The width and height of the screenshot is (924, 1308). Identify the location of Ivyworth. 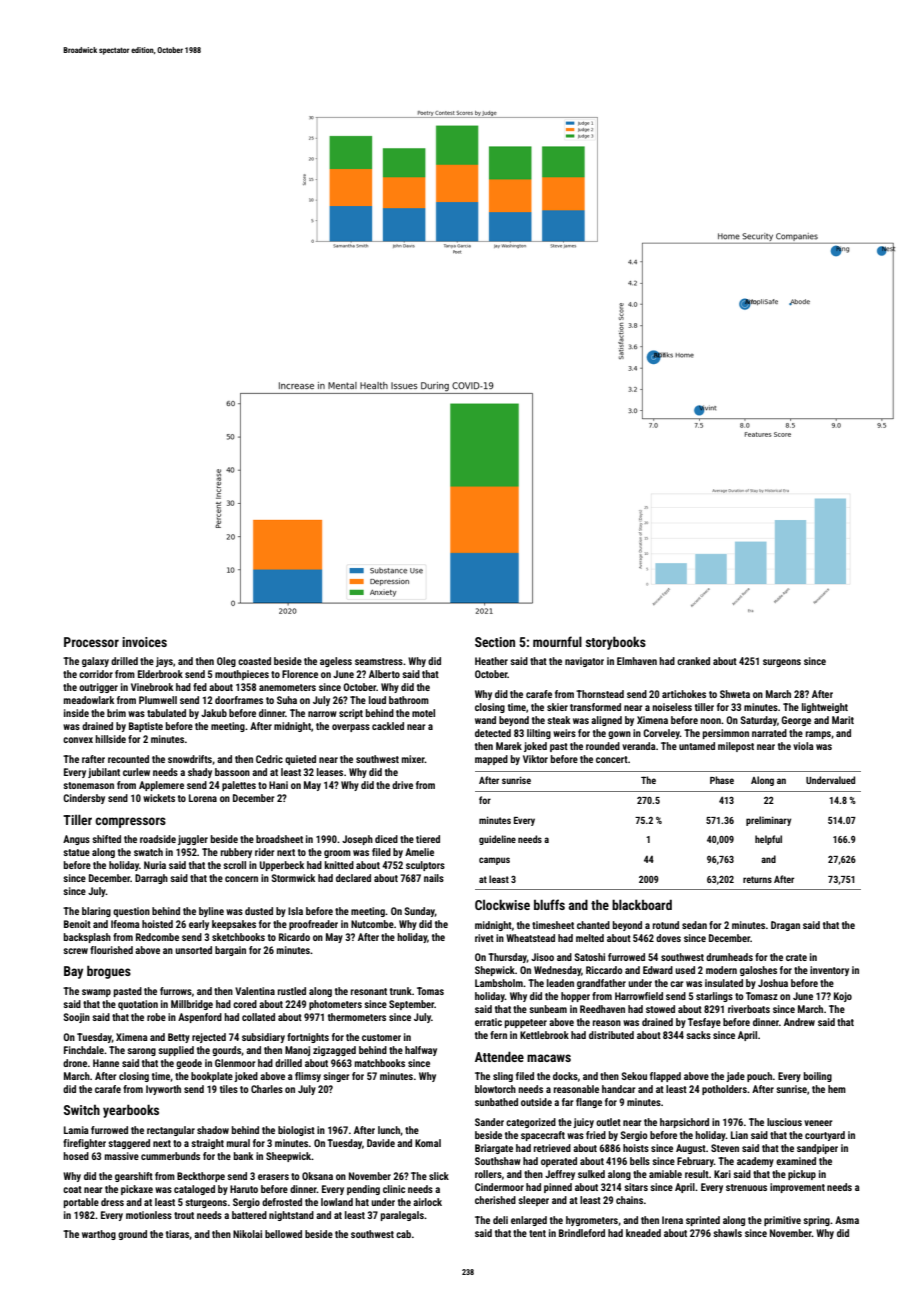
(163, 1090).
